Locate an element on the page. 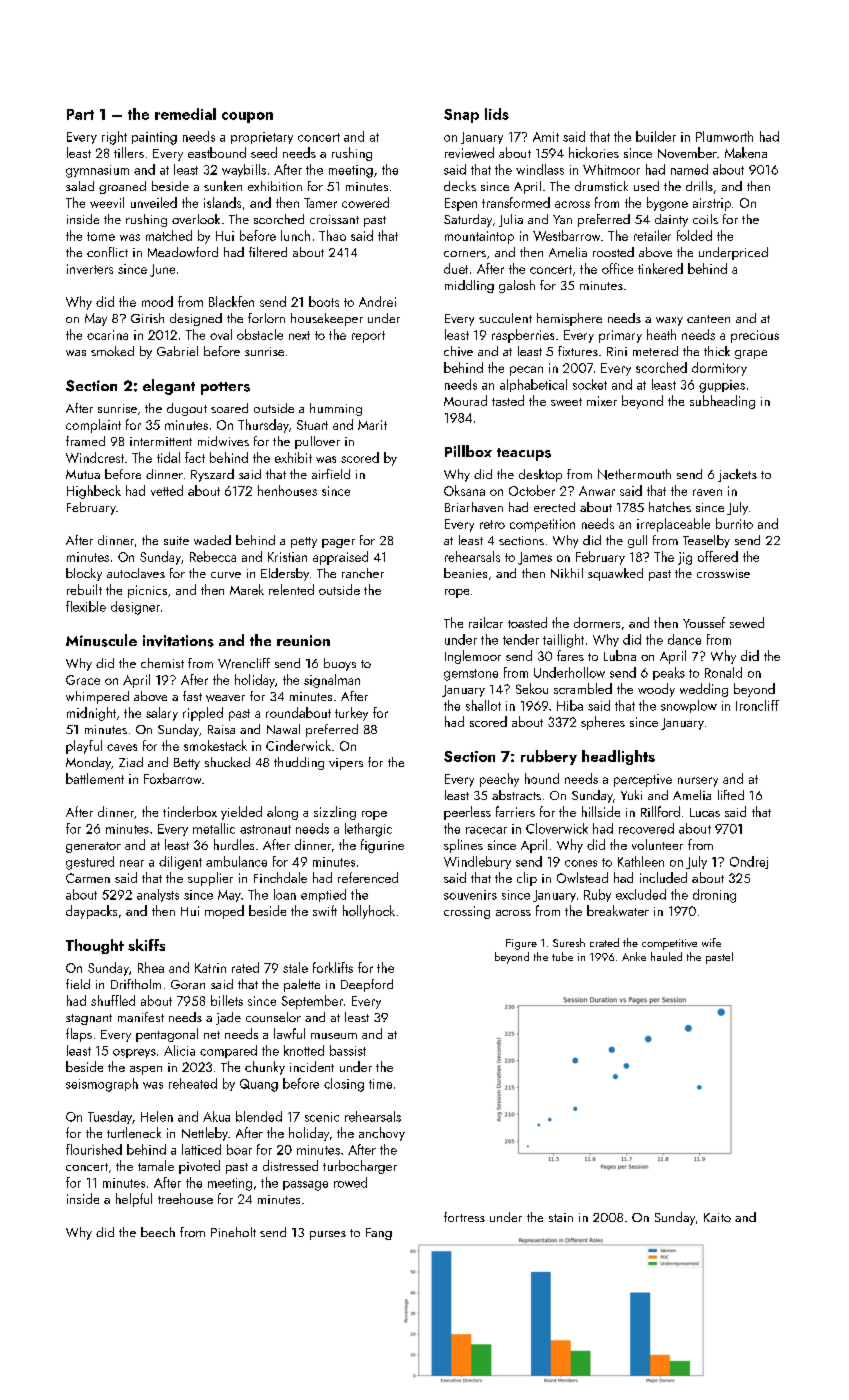 Image resolution: width=849 pixels, height=1400 pixels. Mourad is located at coordinates (465, 400).
